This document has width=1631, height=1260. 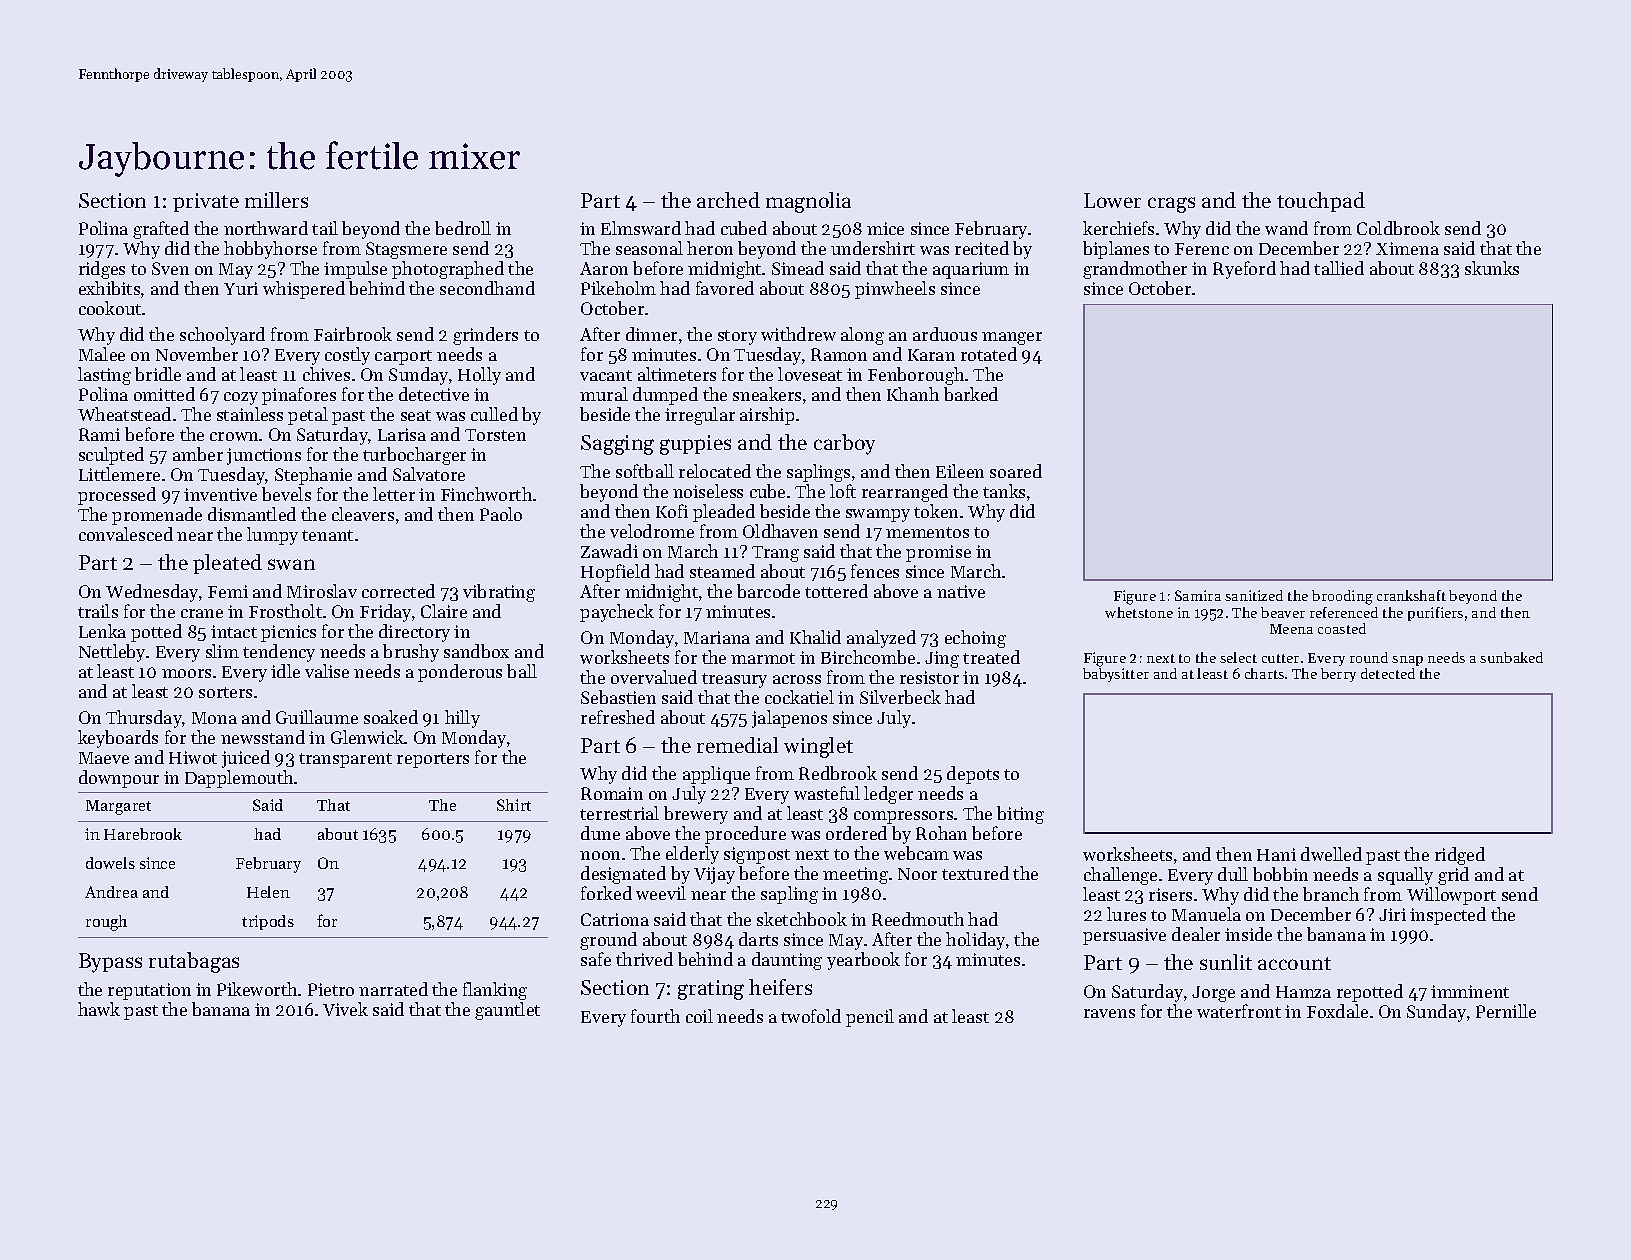 What do you see at coordinates (1004, 491) in the document?
I see `tanks` at bounding box center [1004, 491].
